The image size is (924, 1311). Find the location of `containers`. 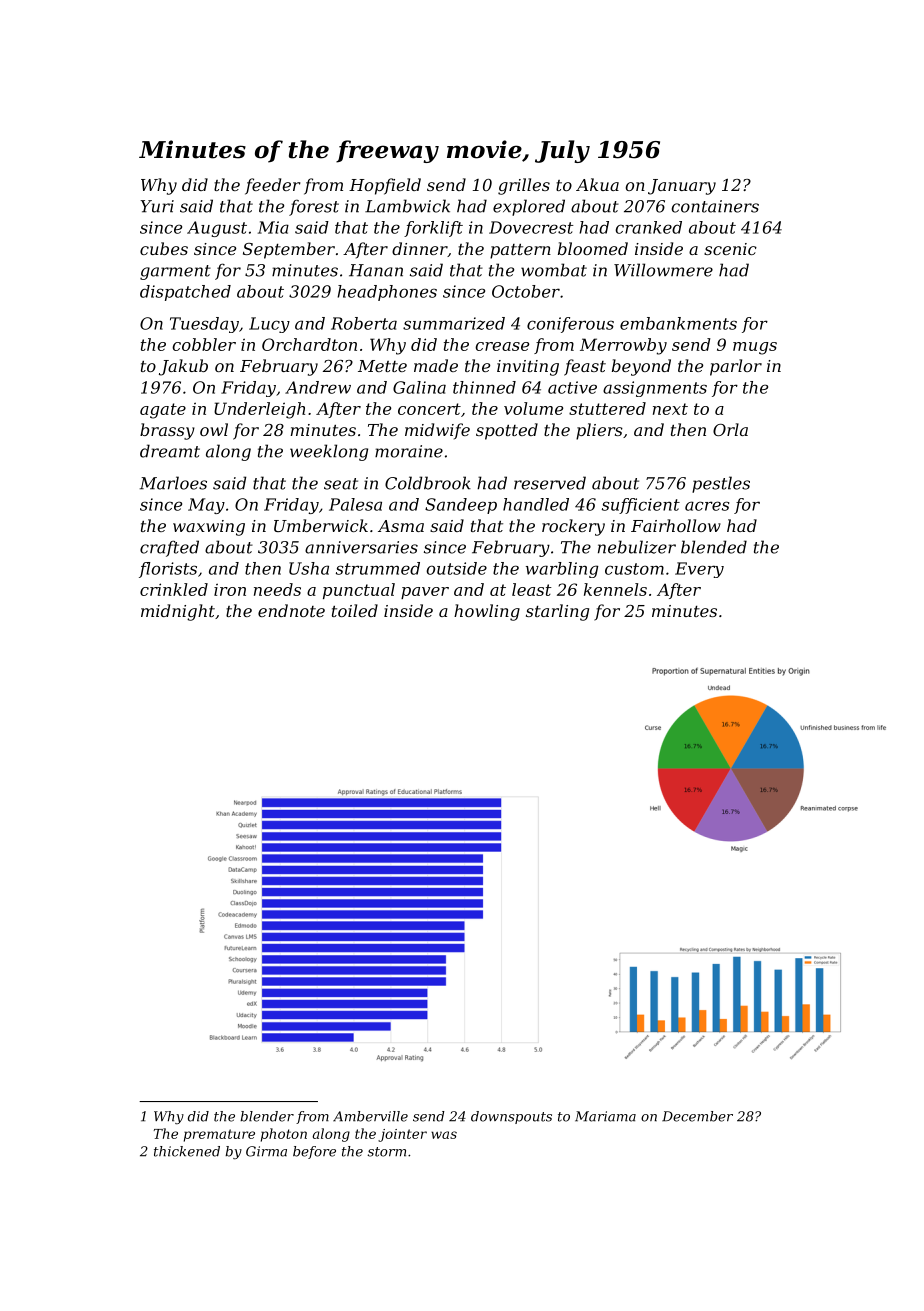

containers is located at coordinates (715, 206).
